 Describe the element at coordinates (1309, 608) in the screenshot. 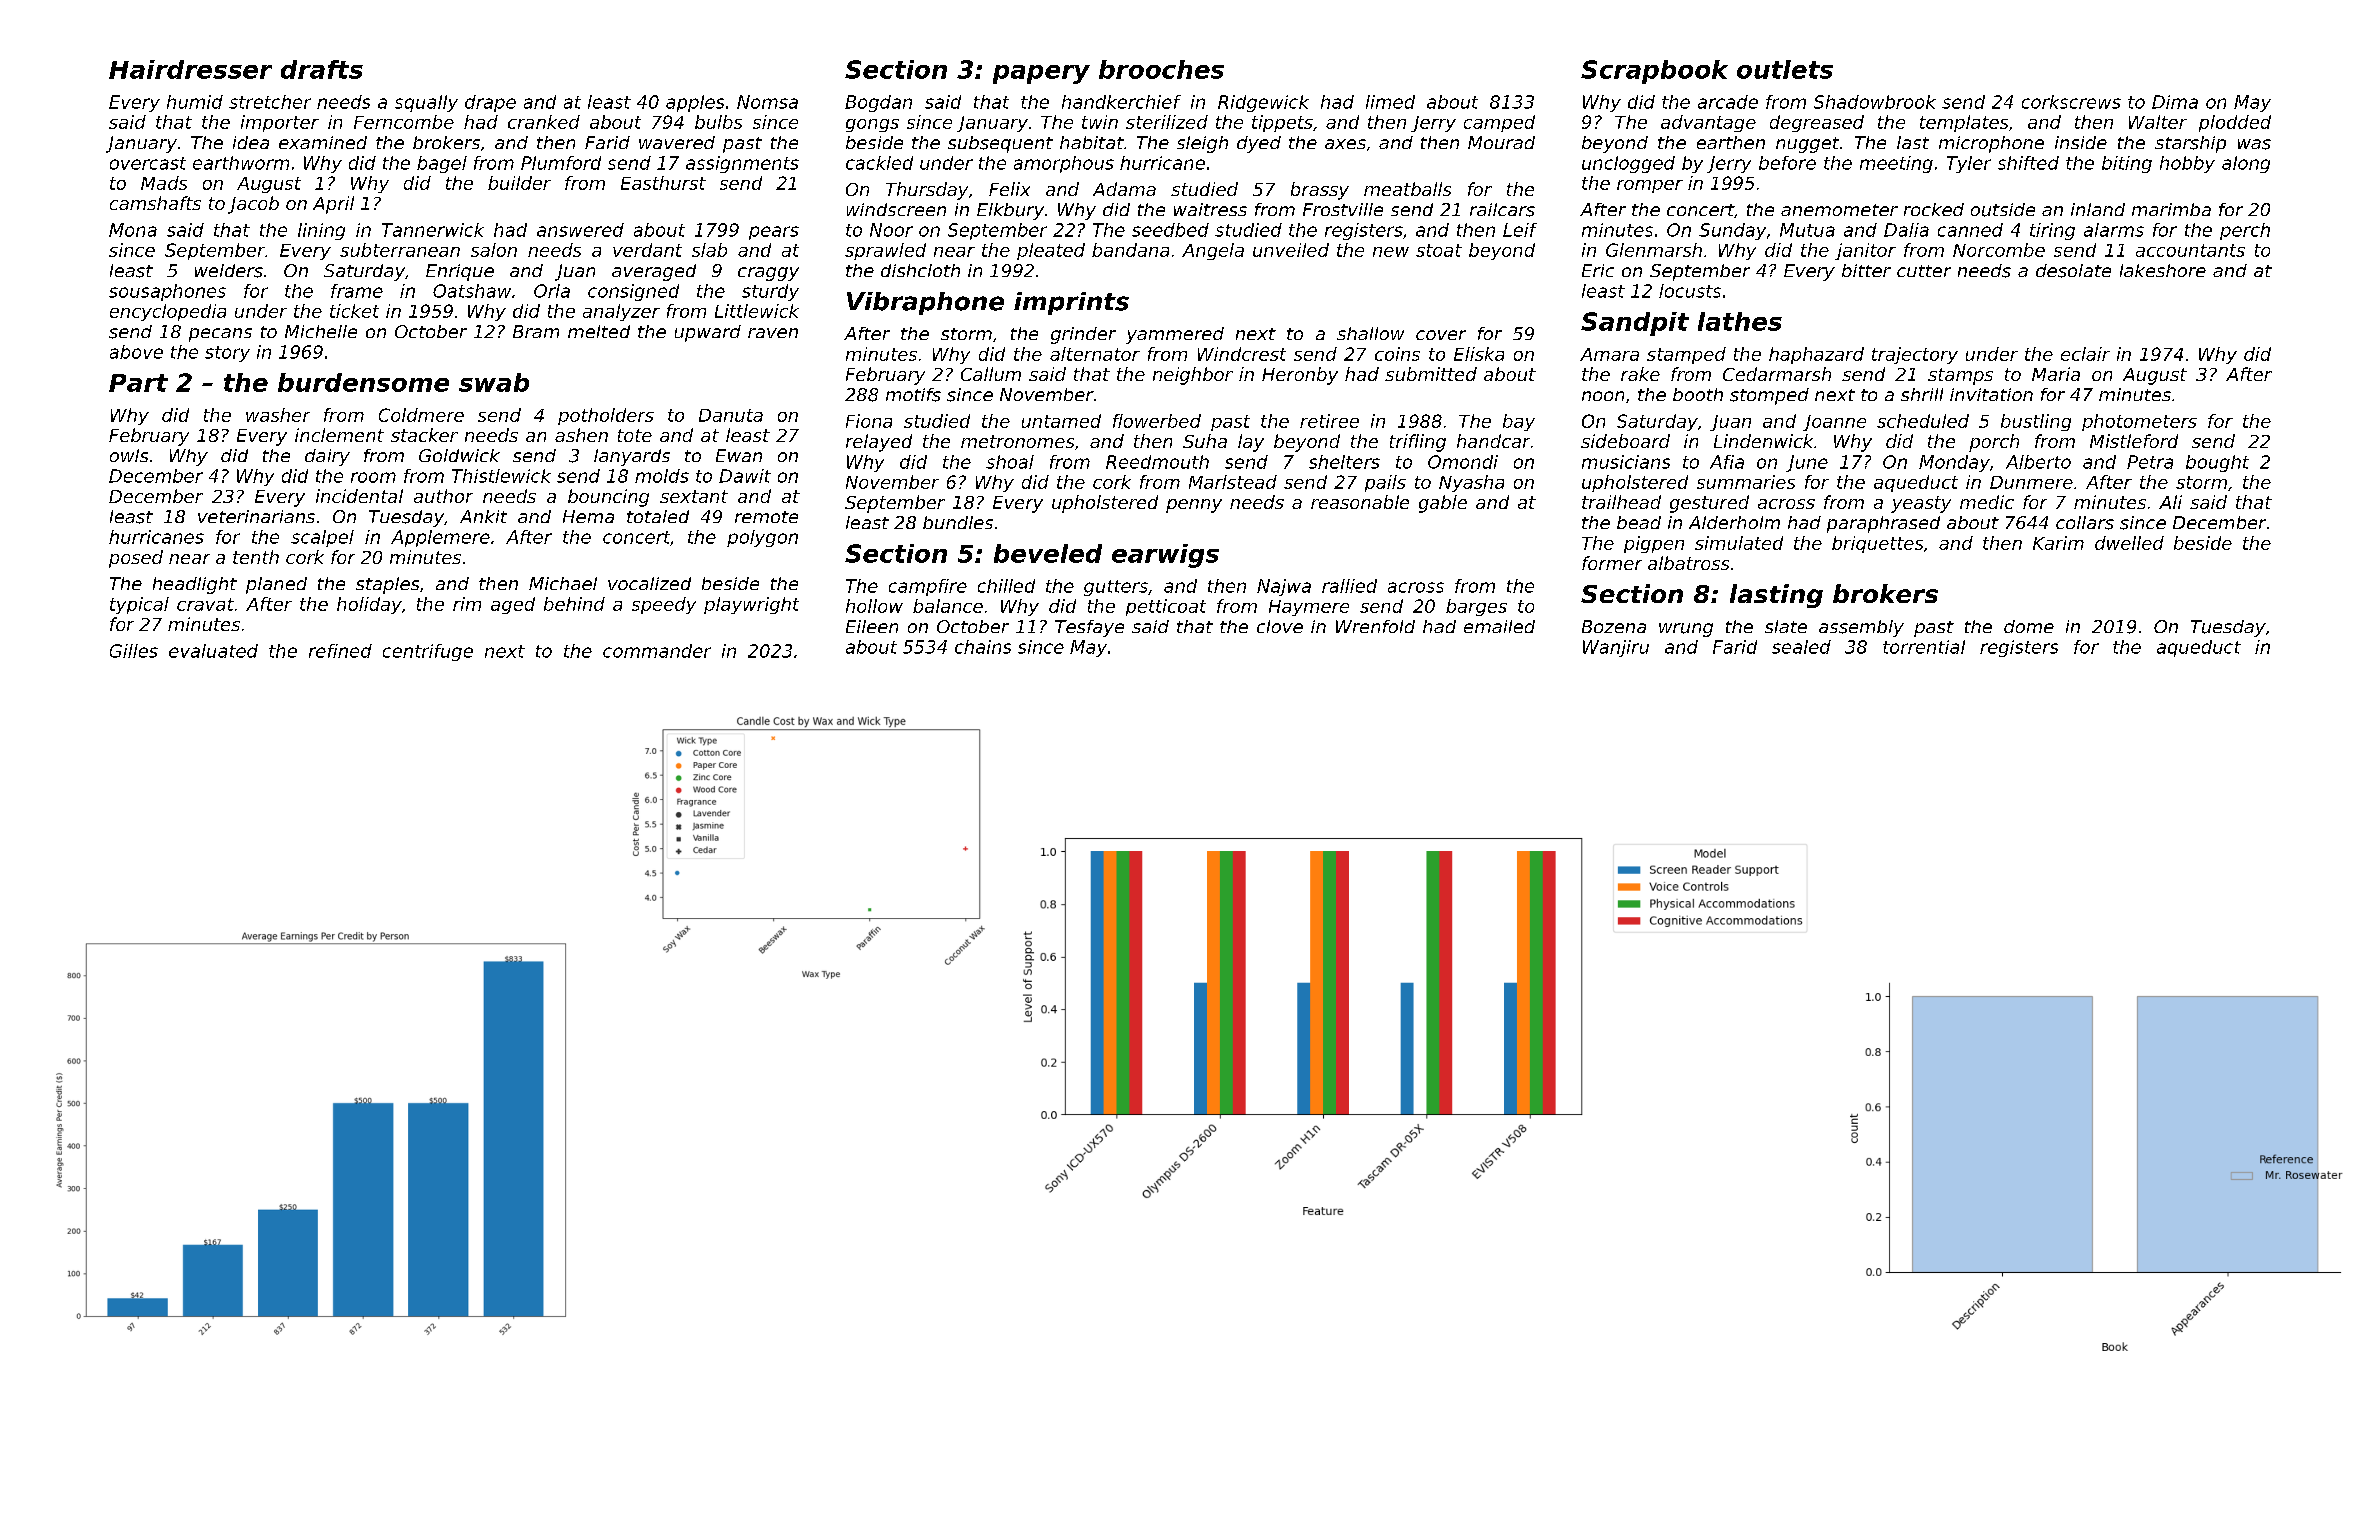

I see `Haymere` at that location.
